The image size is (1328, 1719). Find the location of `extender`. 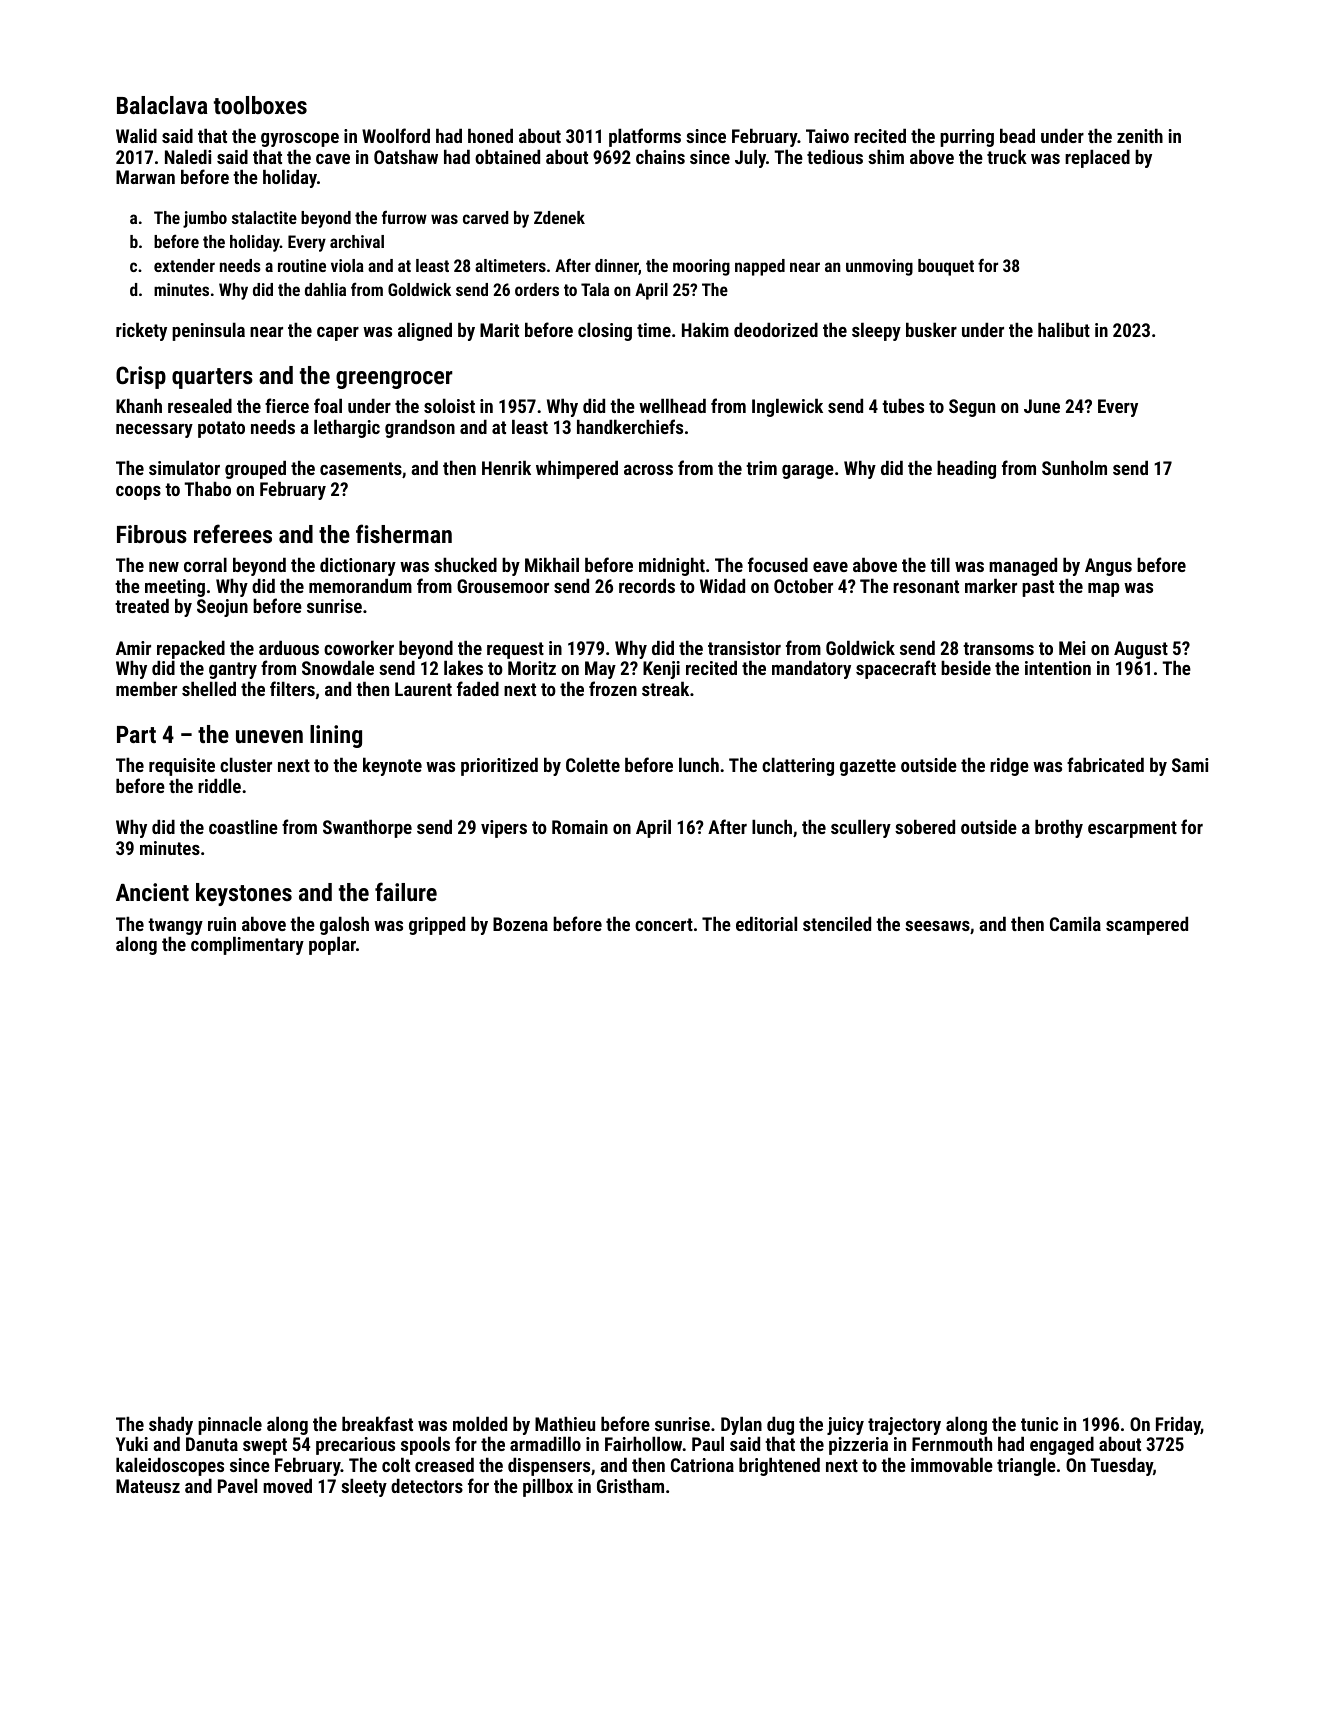

extender is located at coordinates (184, 265).
